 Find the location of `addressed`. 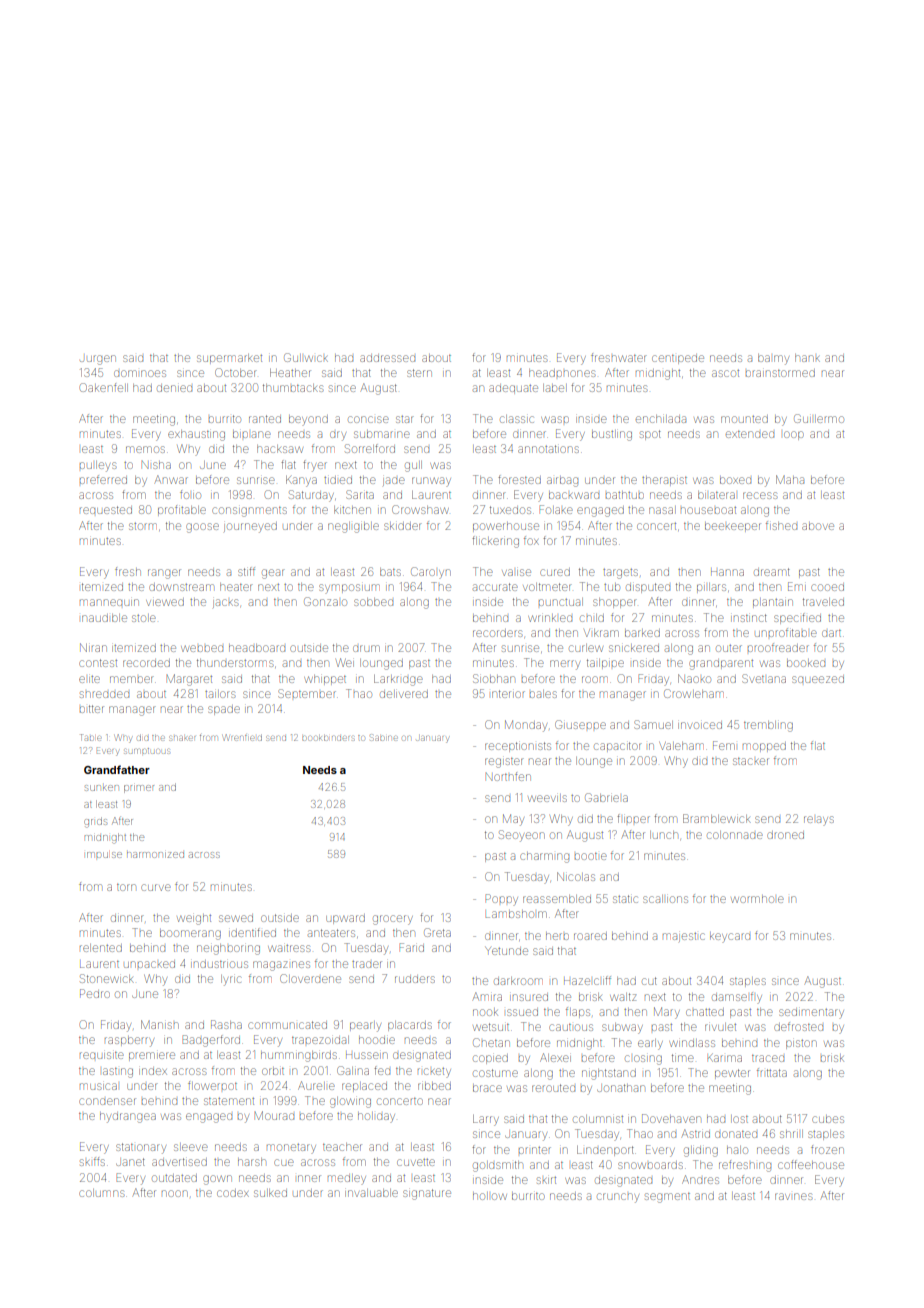

addressed is located at coordinates (387, 358).
